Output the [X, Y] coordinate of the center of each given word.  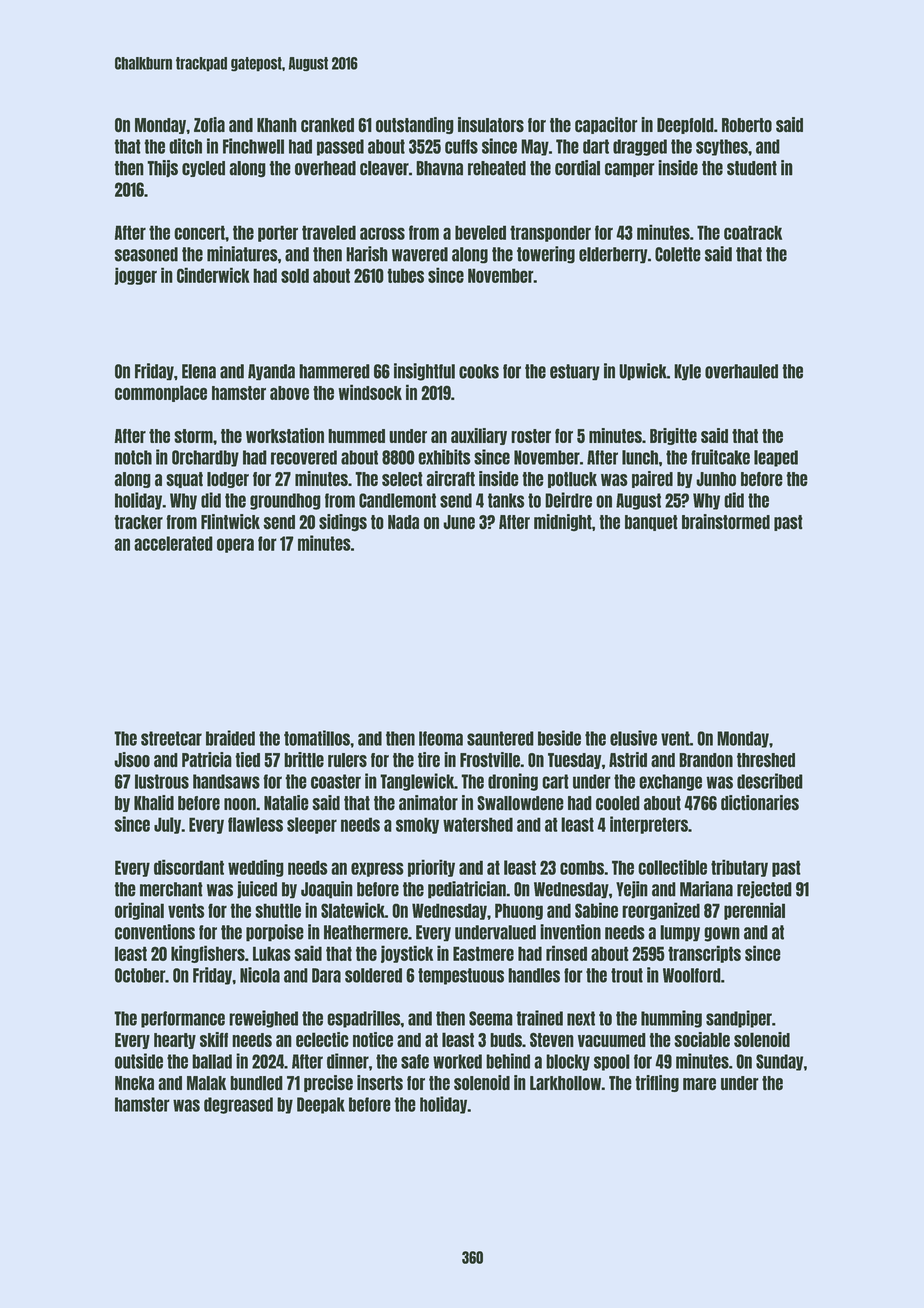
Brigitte [673, 436]
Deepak [321, 1105]
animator [428, 803]
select [402, 479]
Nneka [134, 1083]
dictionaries [760, 803]
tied [247, 760]
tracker [138, 522]
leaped [776, 458]
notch [133, 457]
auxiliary [479, 436]
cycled [203, 169]
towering [546, 255]
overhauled [741, 371]
